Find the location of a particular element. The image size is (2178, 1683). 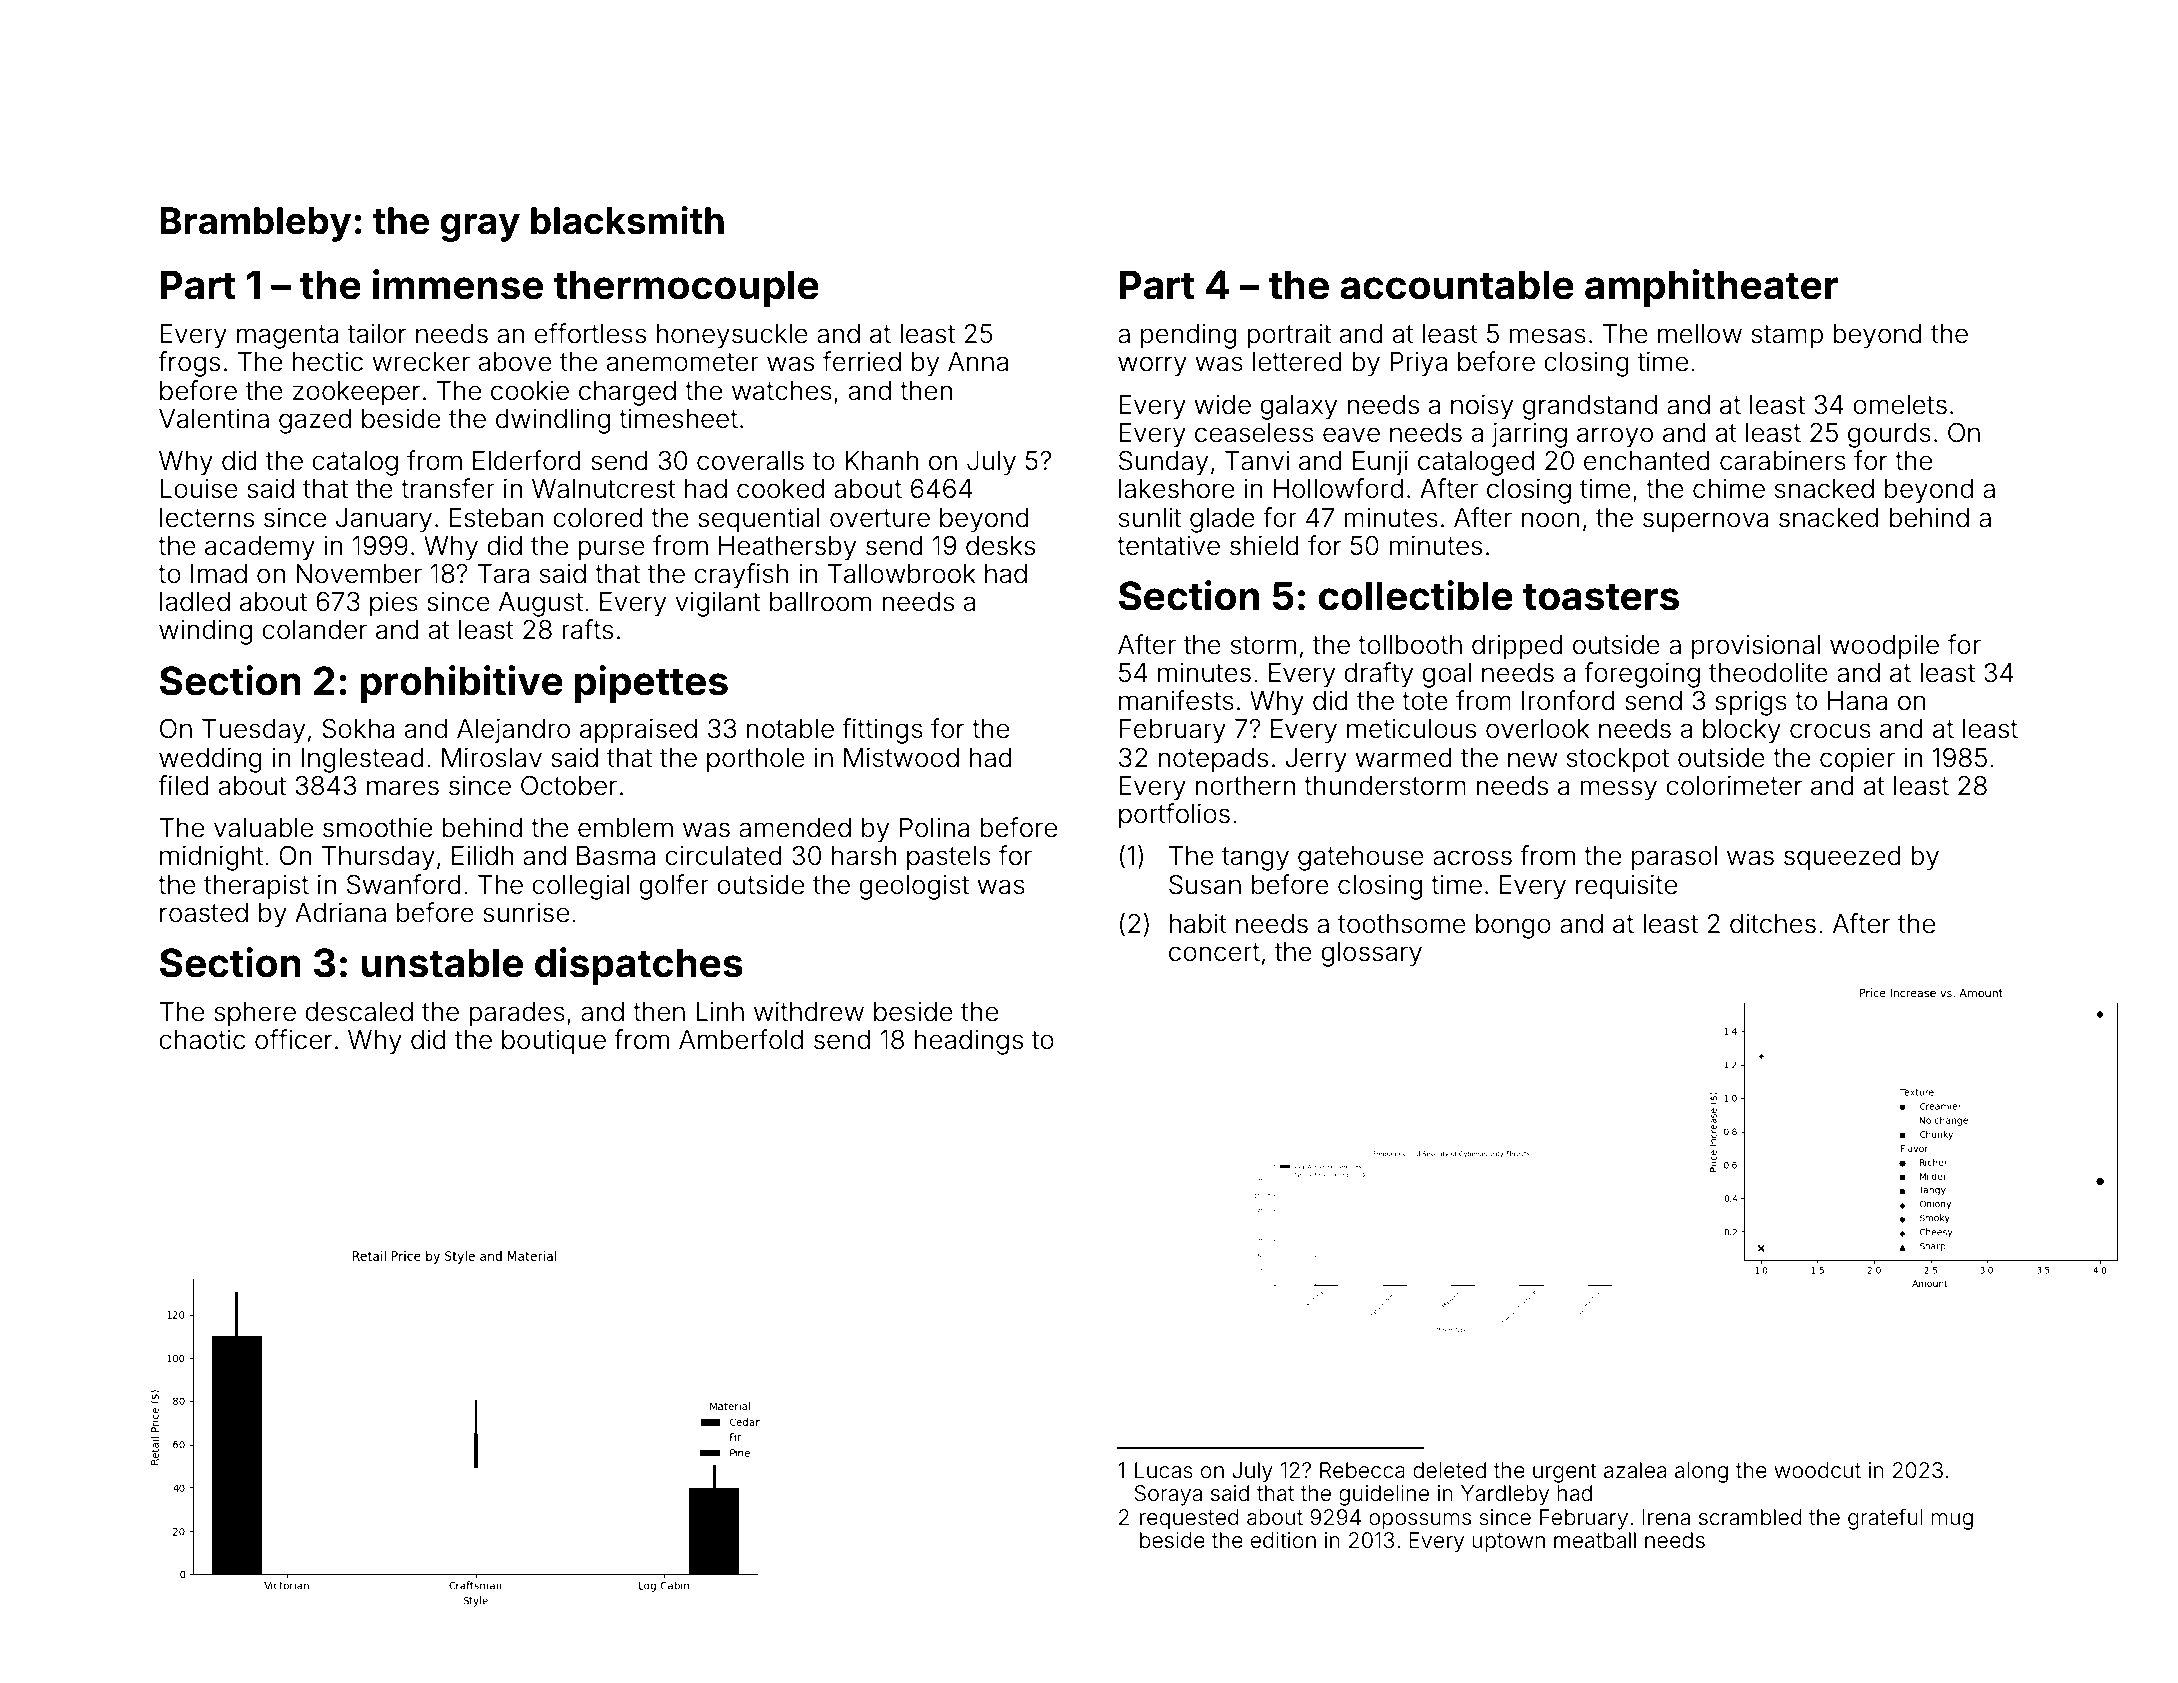

immense is located at coordinates (458, 284).
